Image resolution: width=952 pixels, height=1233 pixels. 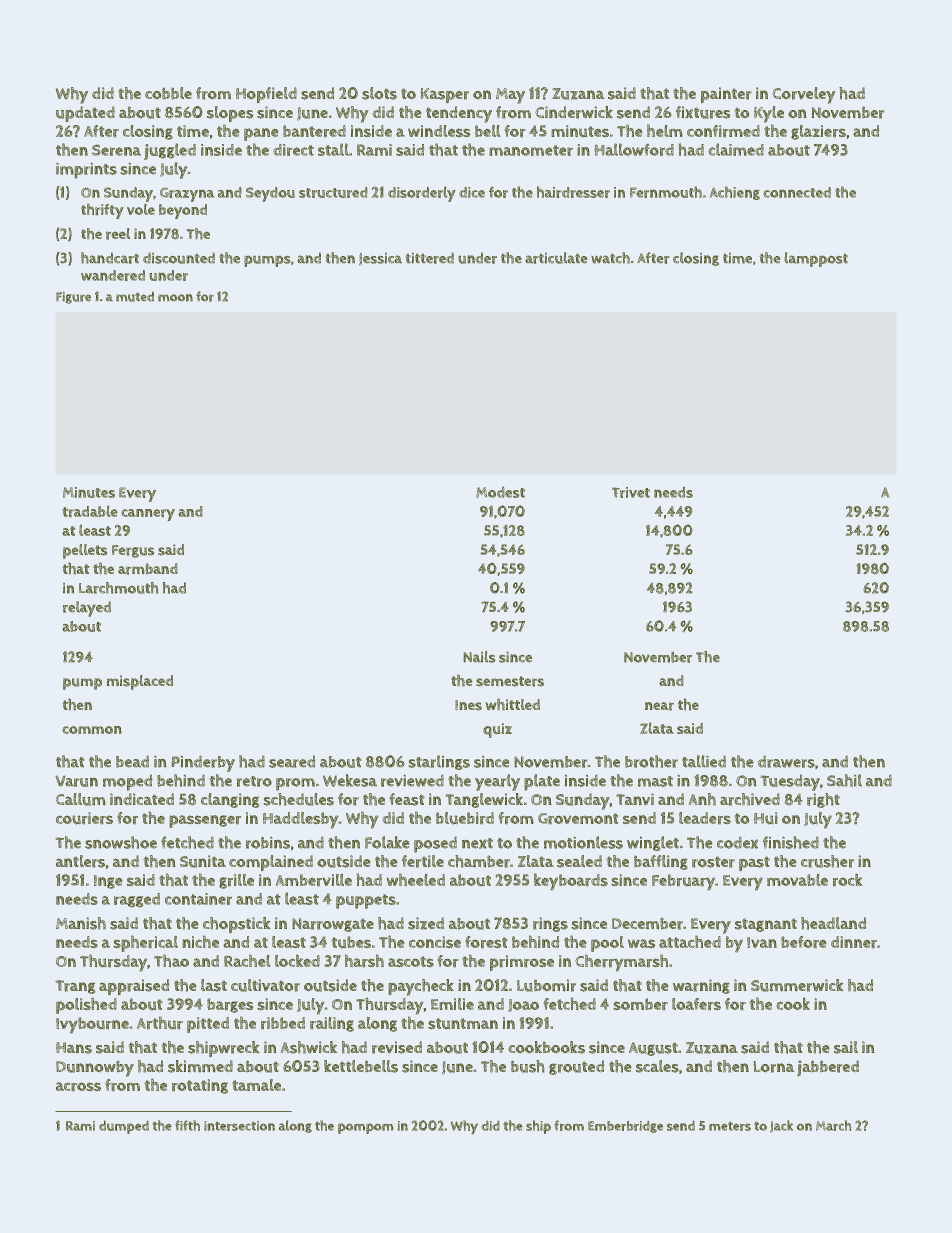 What do you see at coordinates (148, 515) in the screenshot?
I see `cannery` at bounding box center [148, 515].
